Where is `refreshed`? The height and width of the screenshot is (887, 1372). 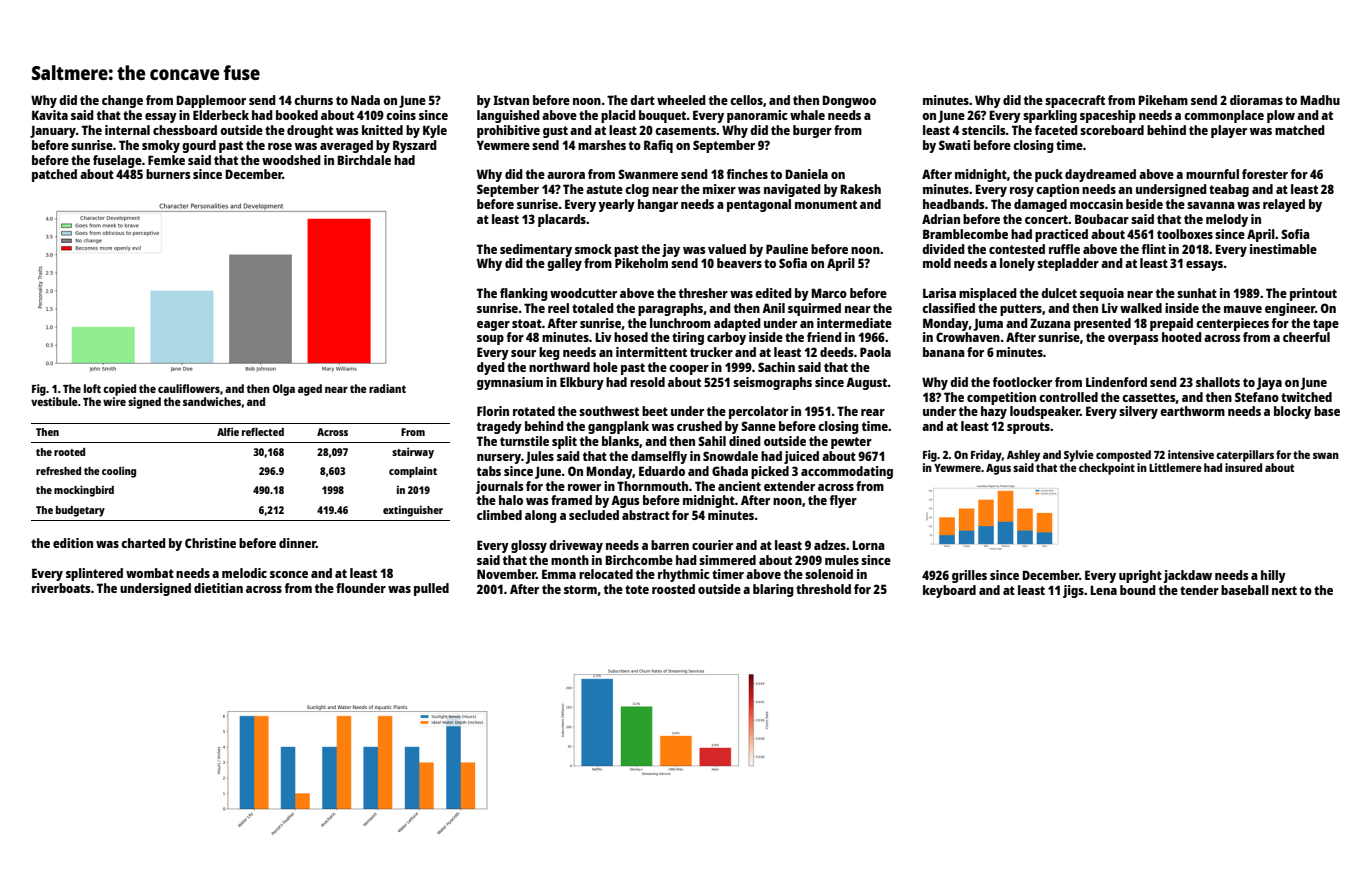 refreshed is located at coordinates (58, 471).
